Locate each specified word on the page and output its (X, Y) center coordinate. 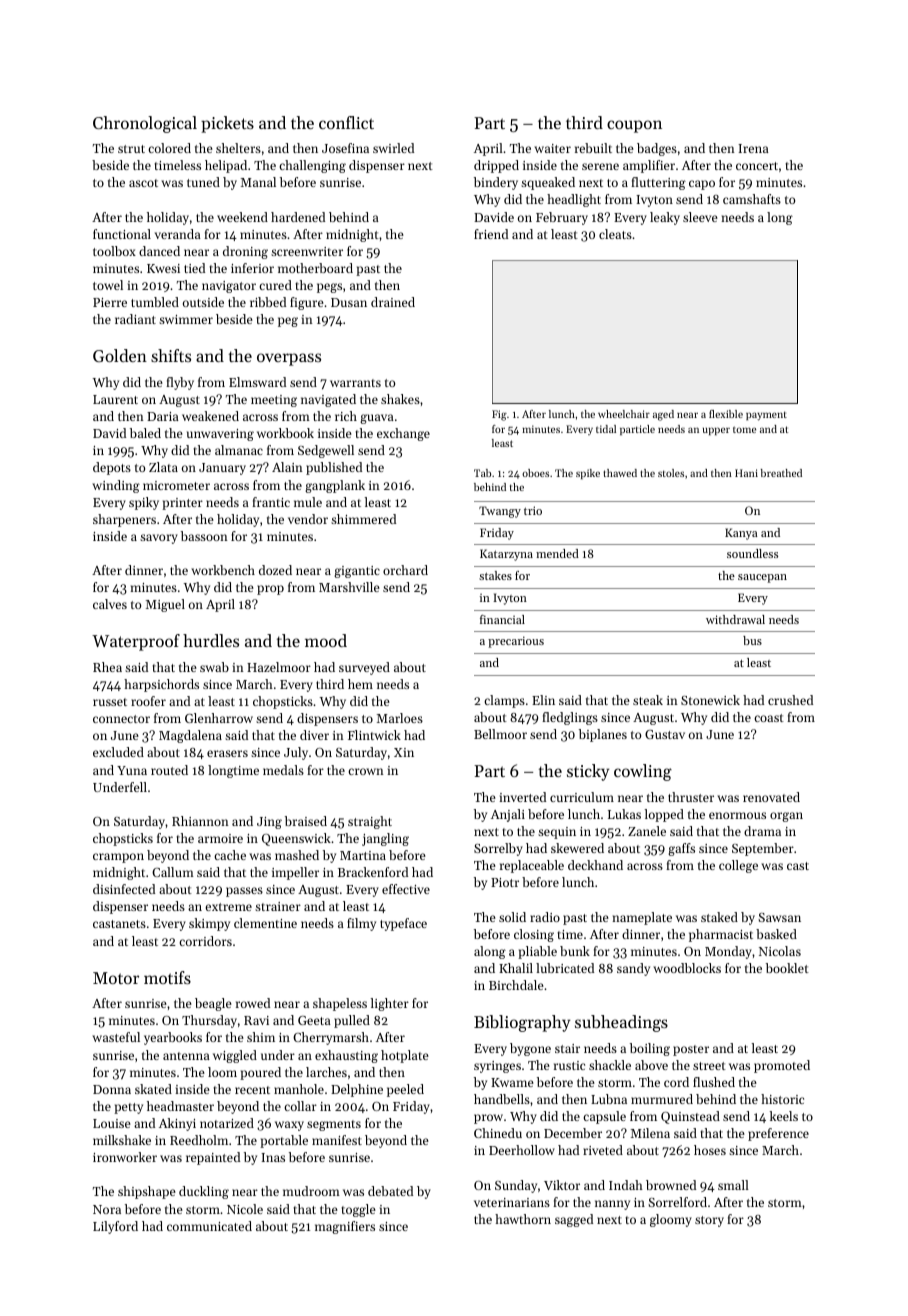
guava (377, 419)
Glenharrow (219, 718)
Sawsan (779, 917)
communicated (209, 1226)
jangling (385, 839)
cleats (615, 234)
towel (108, 285)
